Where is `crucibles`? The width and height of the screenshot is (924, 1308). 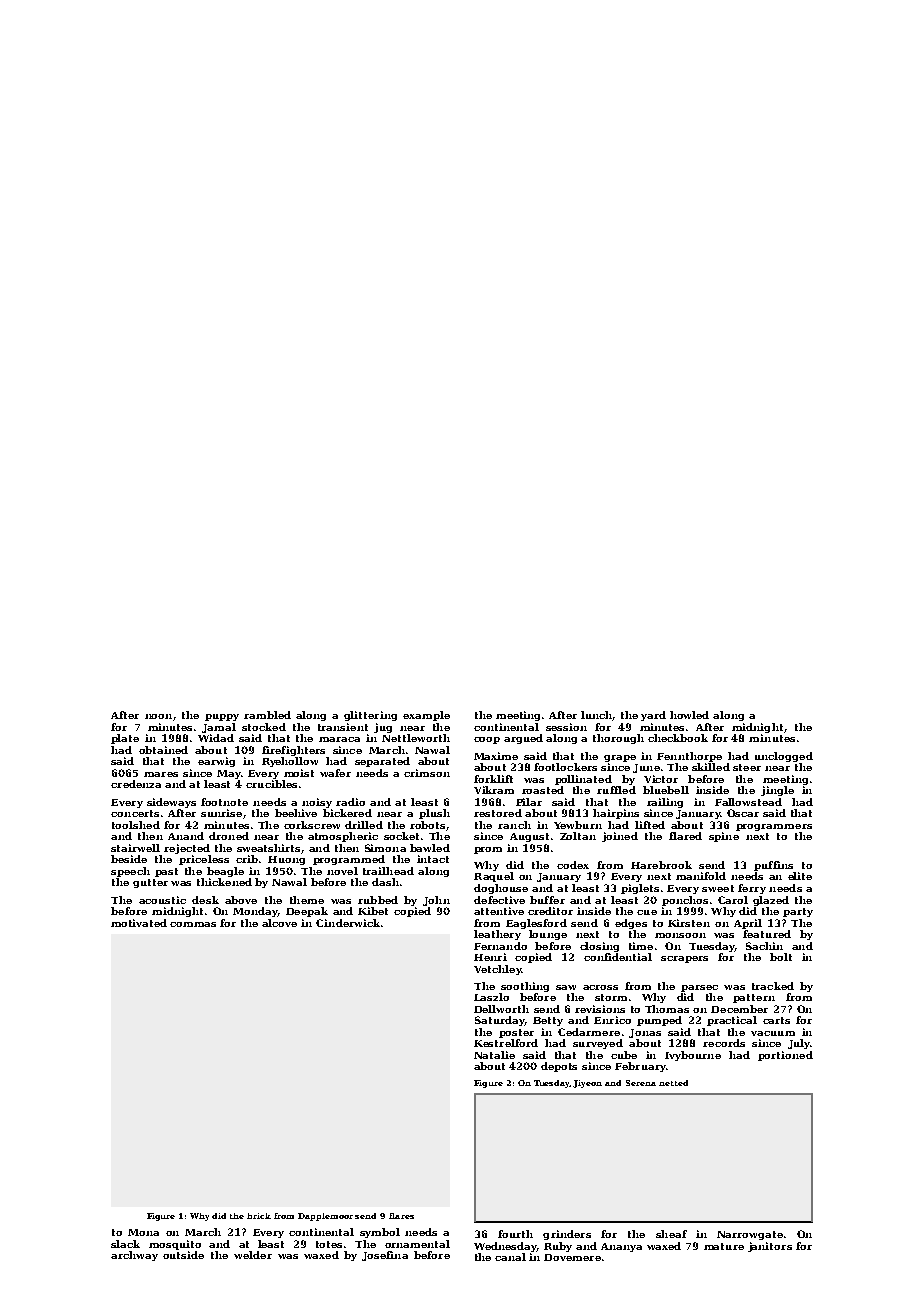
crucibles is located at coordinates (271, 784).
